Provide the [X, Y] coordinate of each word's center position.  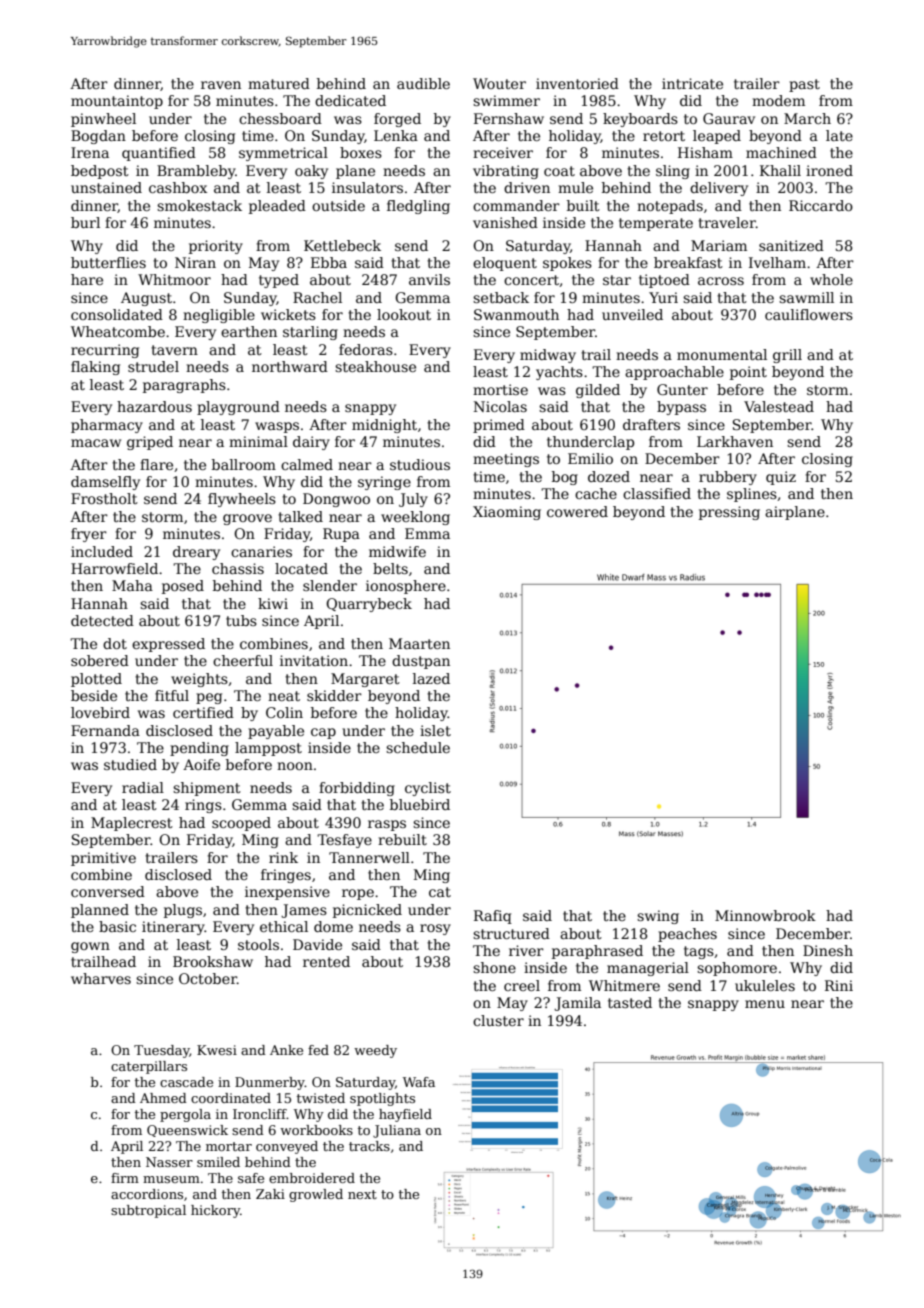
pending [199, 749]
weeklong [415, 518]
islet [435, 730]
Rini [839, 985]
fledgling [418, 207]
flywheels [242, 500]
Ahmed [163, 1098]
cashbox [178, 187]
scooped [241, 824]
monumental [722, 354]
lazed [431, 678]
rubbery [728, 478]
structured [511, 933]
